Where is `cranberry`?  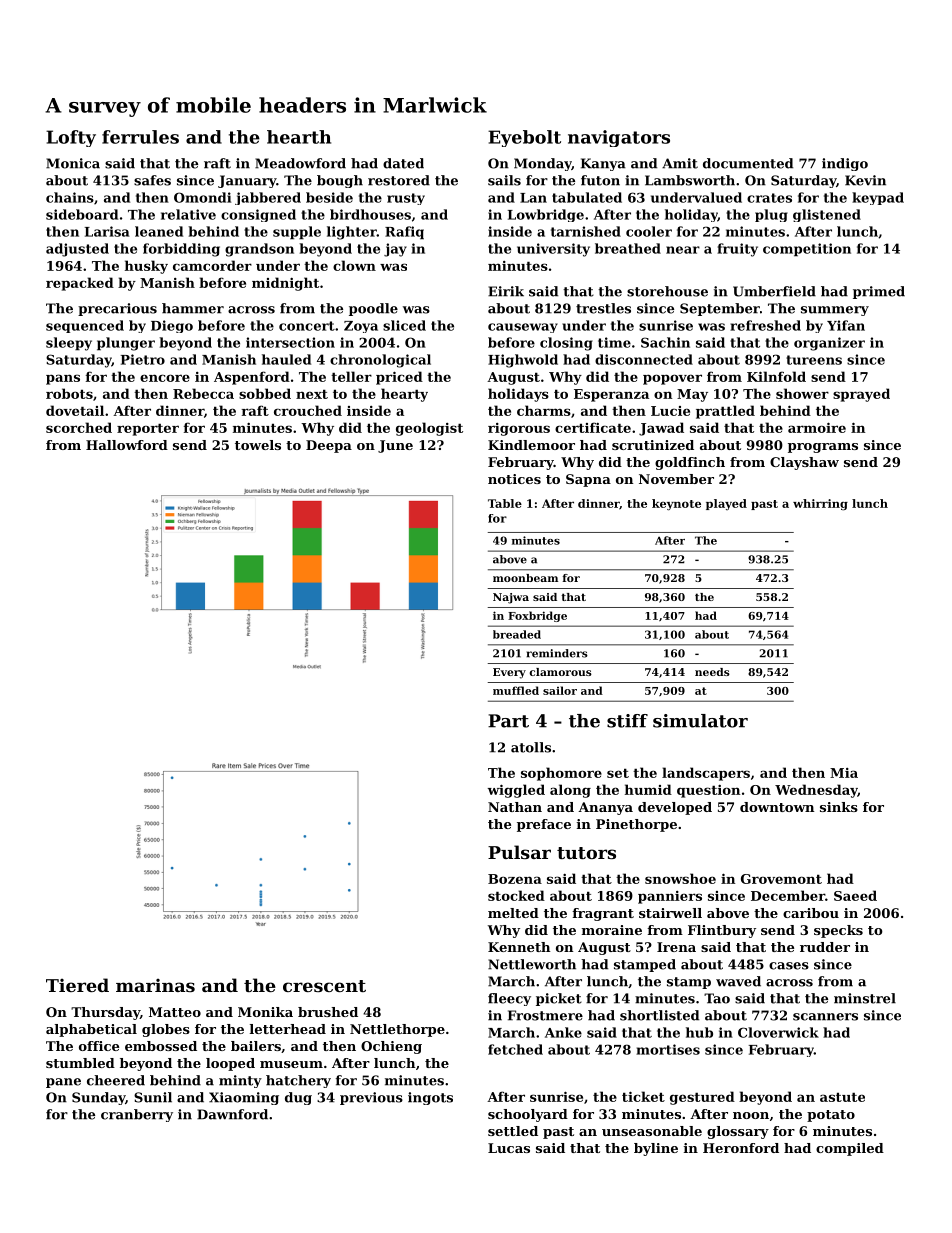 cranberry is located at coordinates (137, 1115).
